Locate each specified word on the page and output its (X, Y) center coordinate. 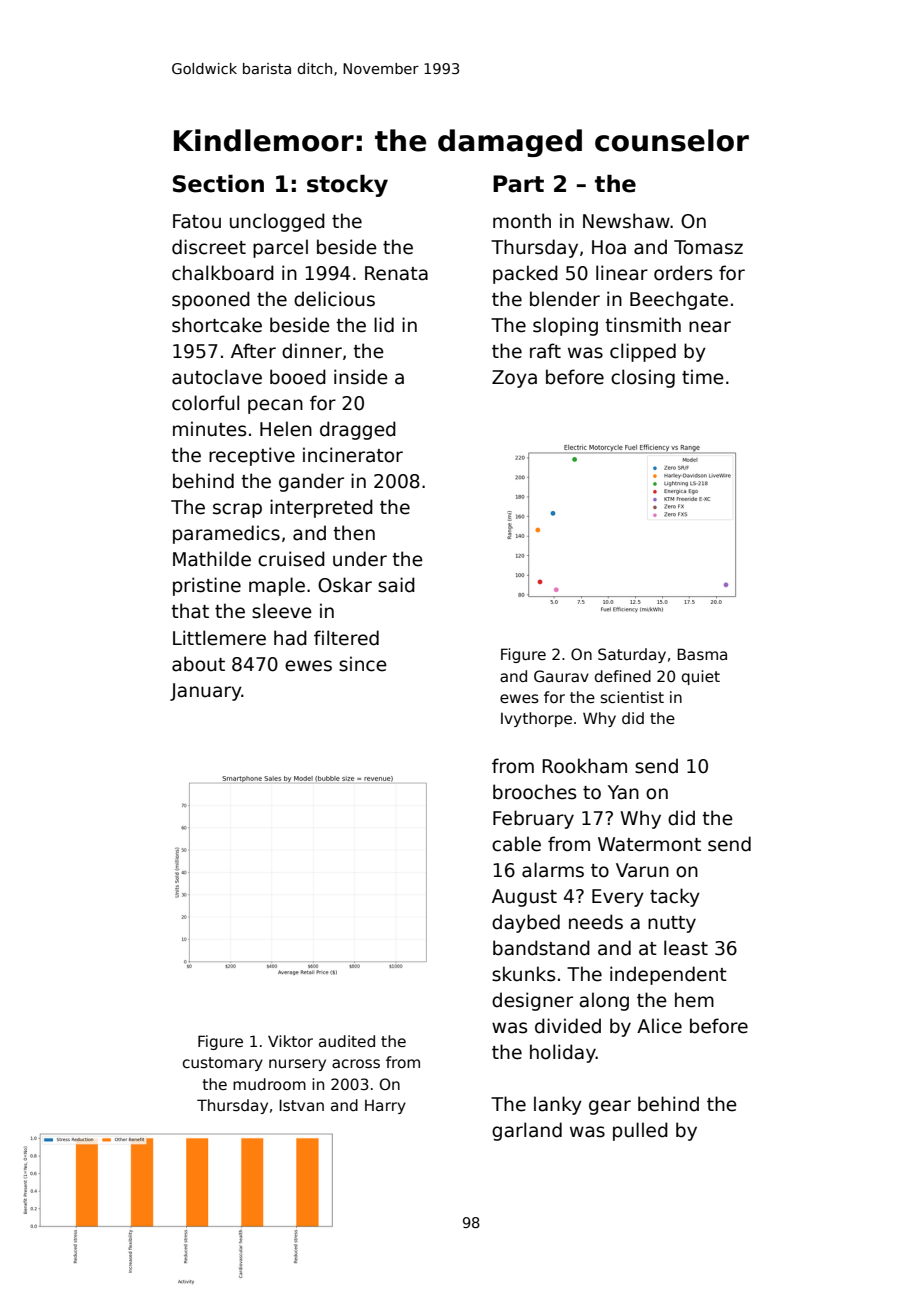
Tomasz (708, 247)
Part (518, 184)
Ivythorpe (536, 719)
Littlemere (219, 638)
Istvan (301, 1105)
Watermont (649, 844)
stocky (347, 186)
